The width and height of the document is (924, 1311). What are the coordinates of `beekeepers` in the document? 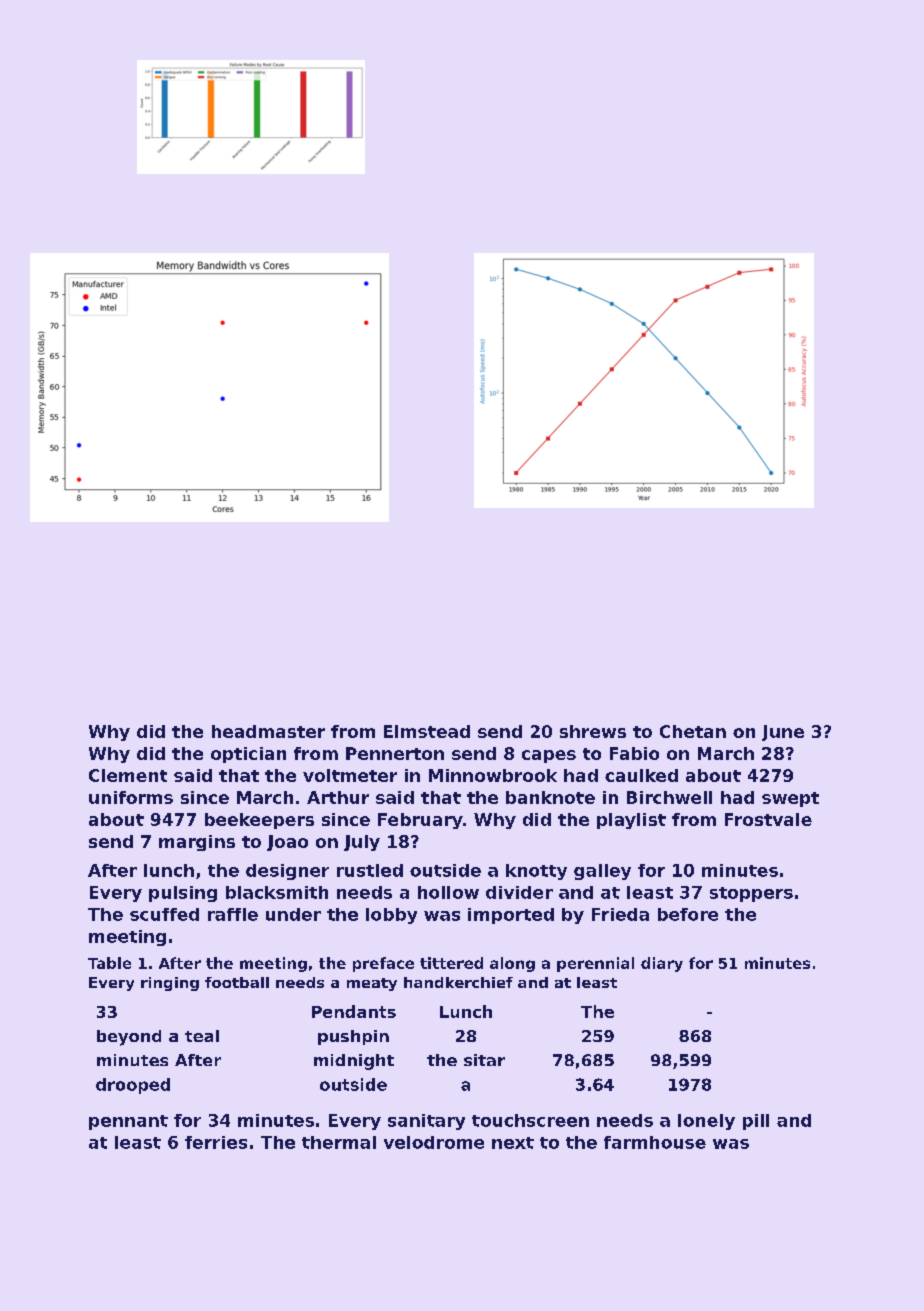 It's located at (259, 821).
